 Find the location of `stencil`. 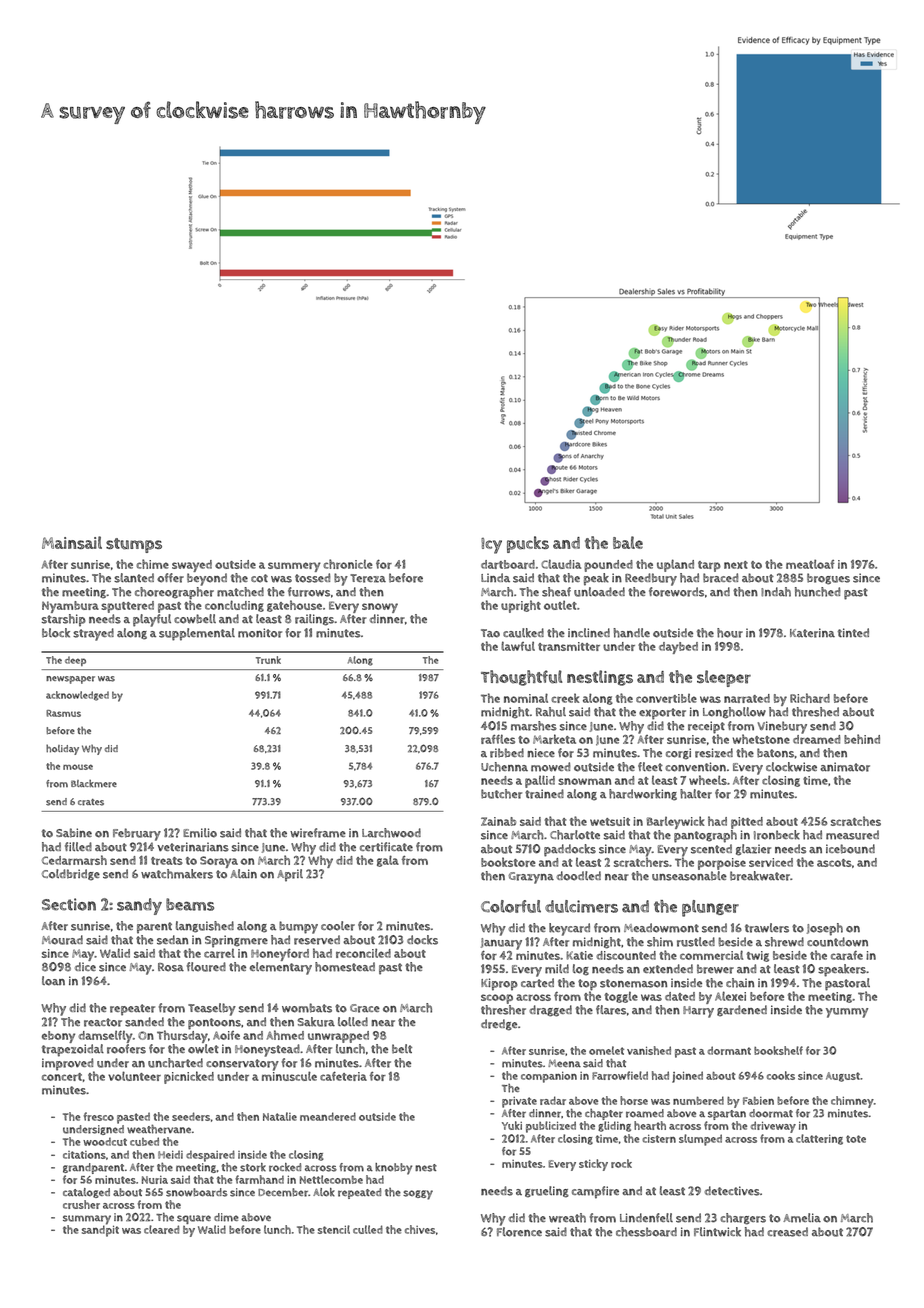

stencil is located at coordinates (334, 1229).
